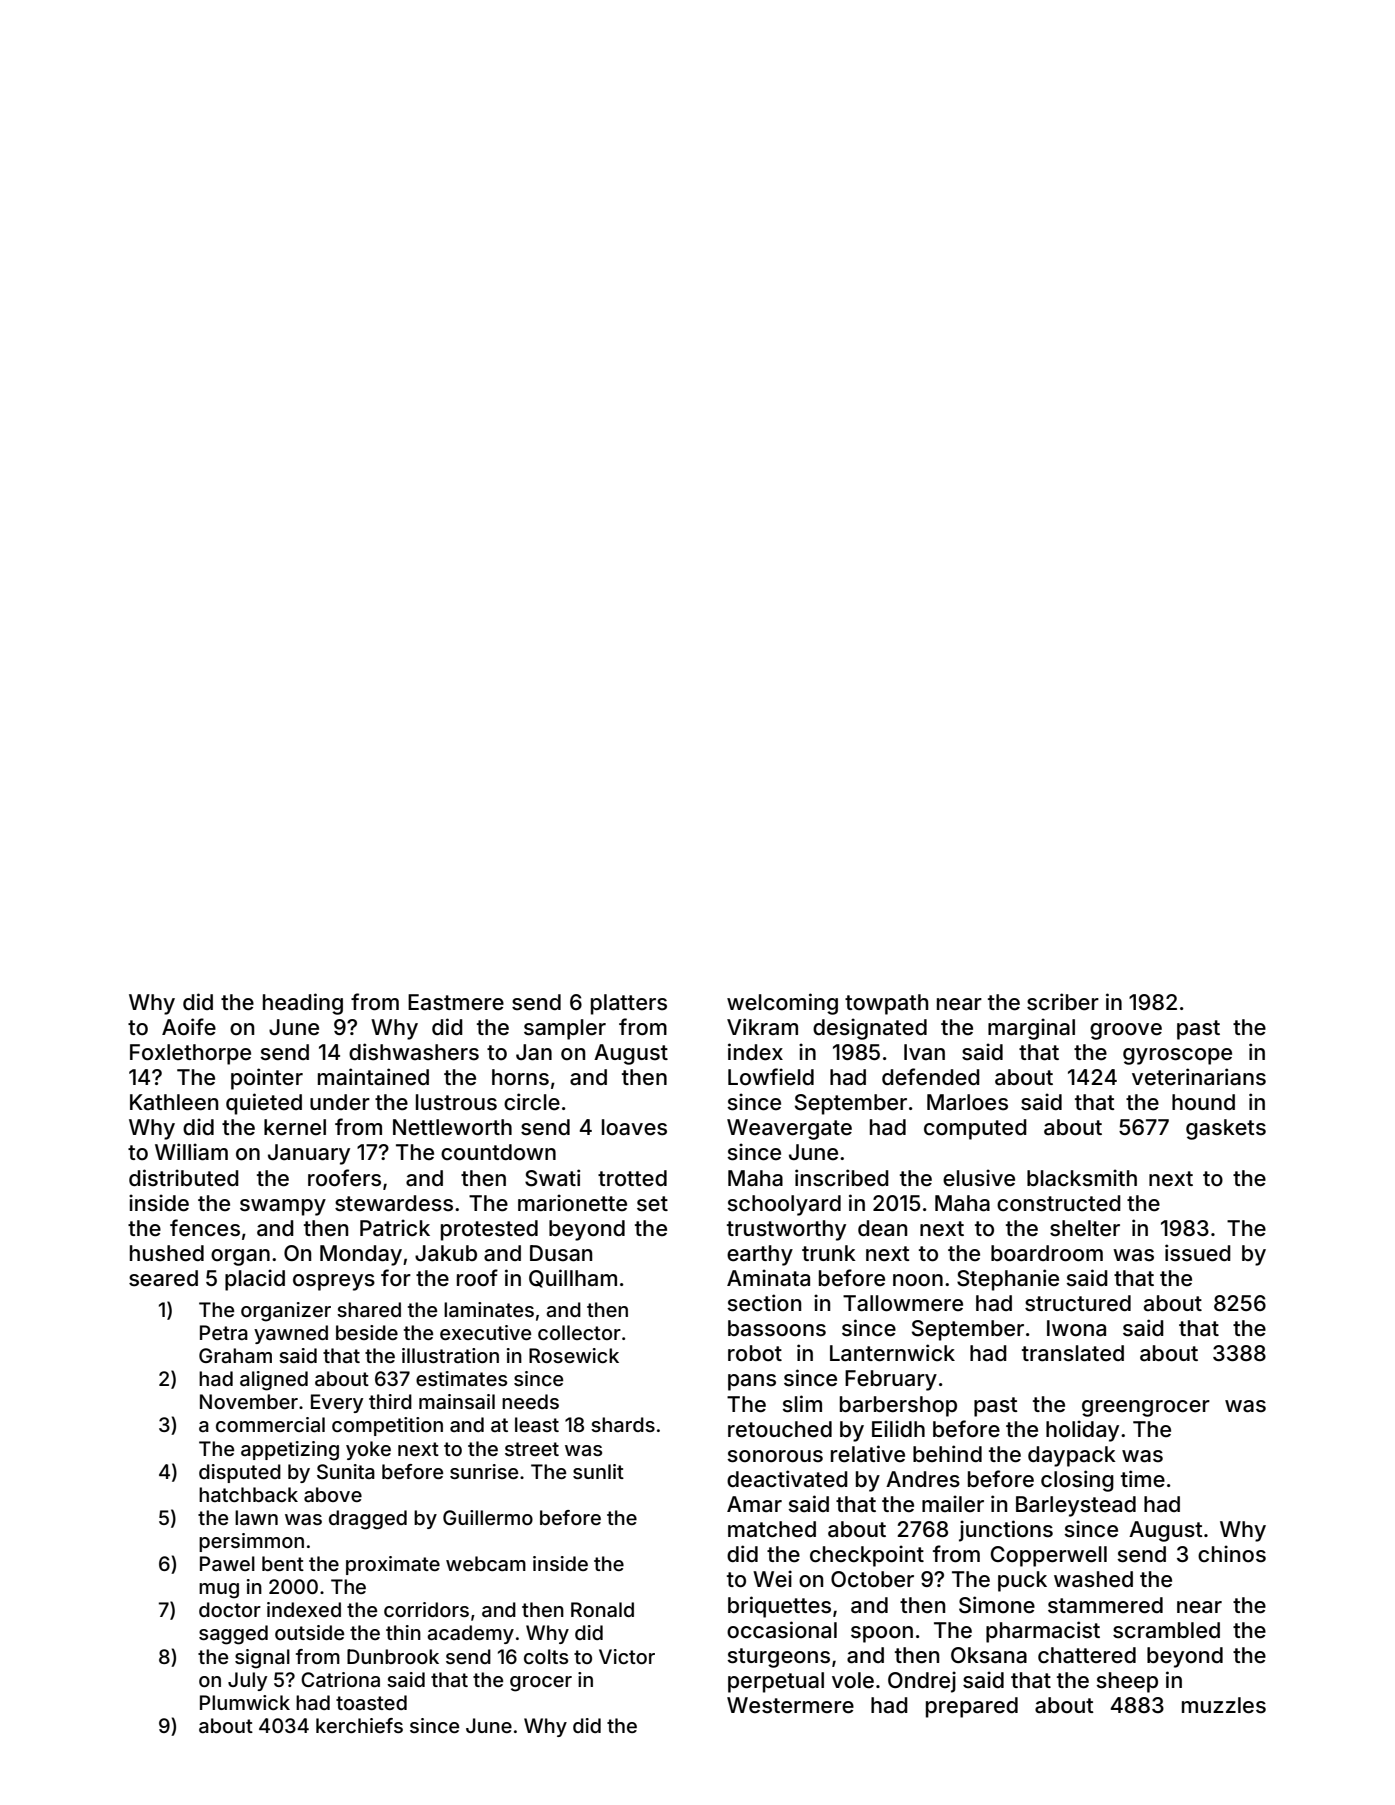  What do you see at coordinates (842, 1178) in the screenshot?
I see `inscribed` at bounding box center [842, 1178].
